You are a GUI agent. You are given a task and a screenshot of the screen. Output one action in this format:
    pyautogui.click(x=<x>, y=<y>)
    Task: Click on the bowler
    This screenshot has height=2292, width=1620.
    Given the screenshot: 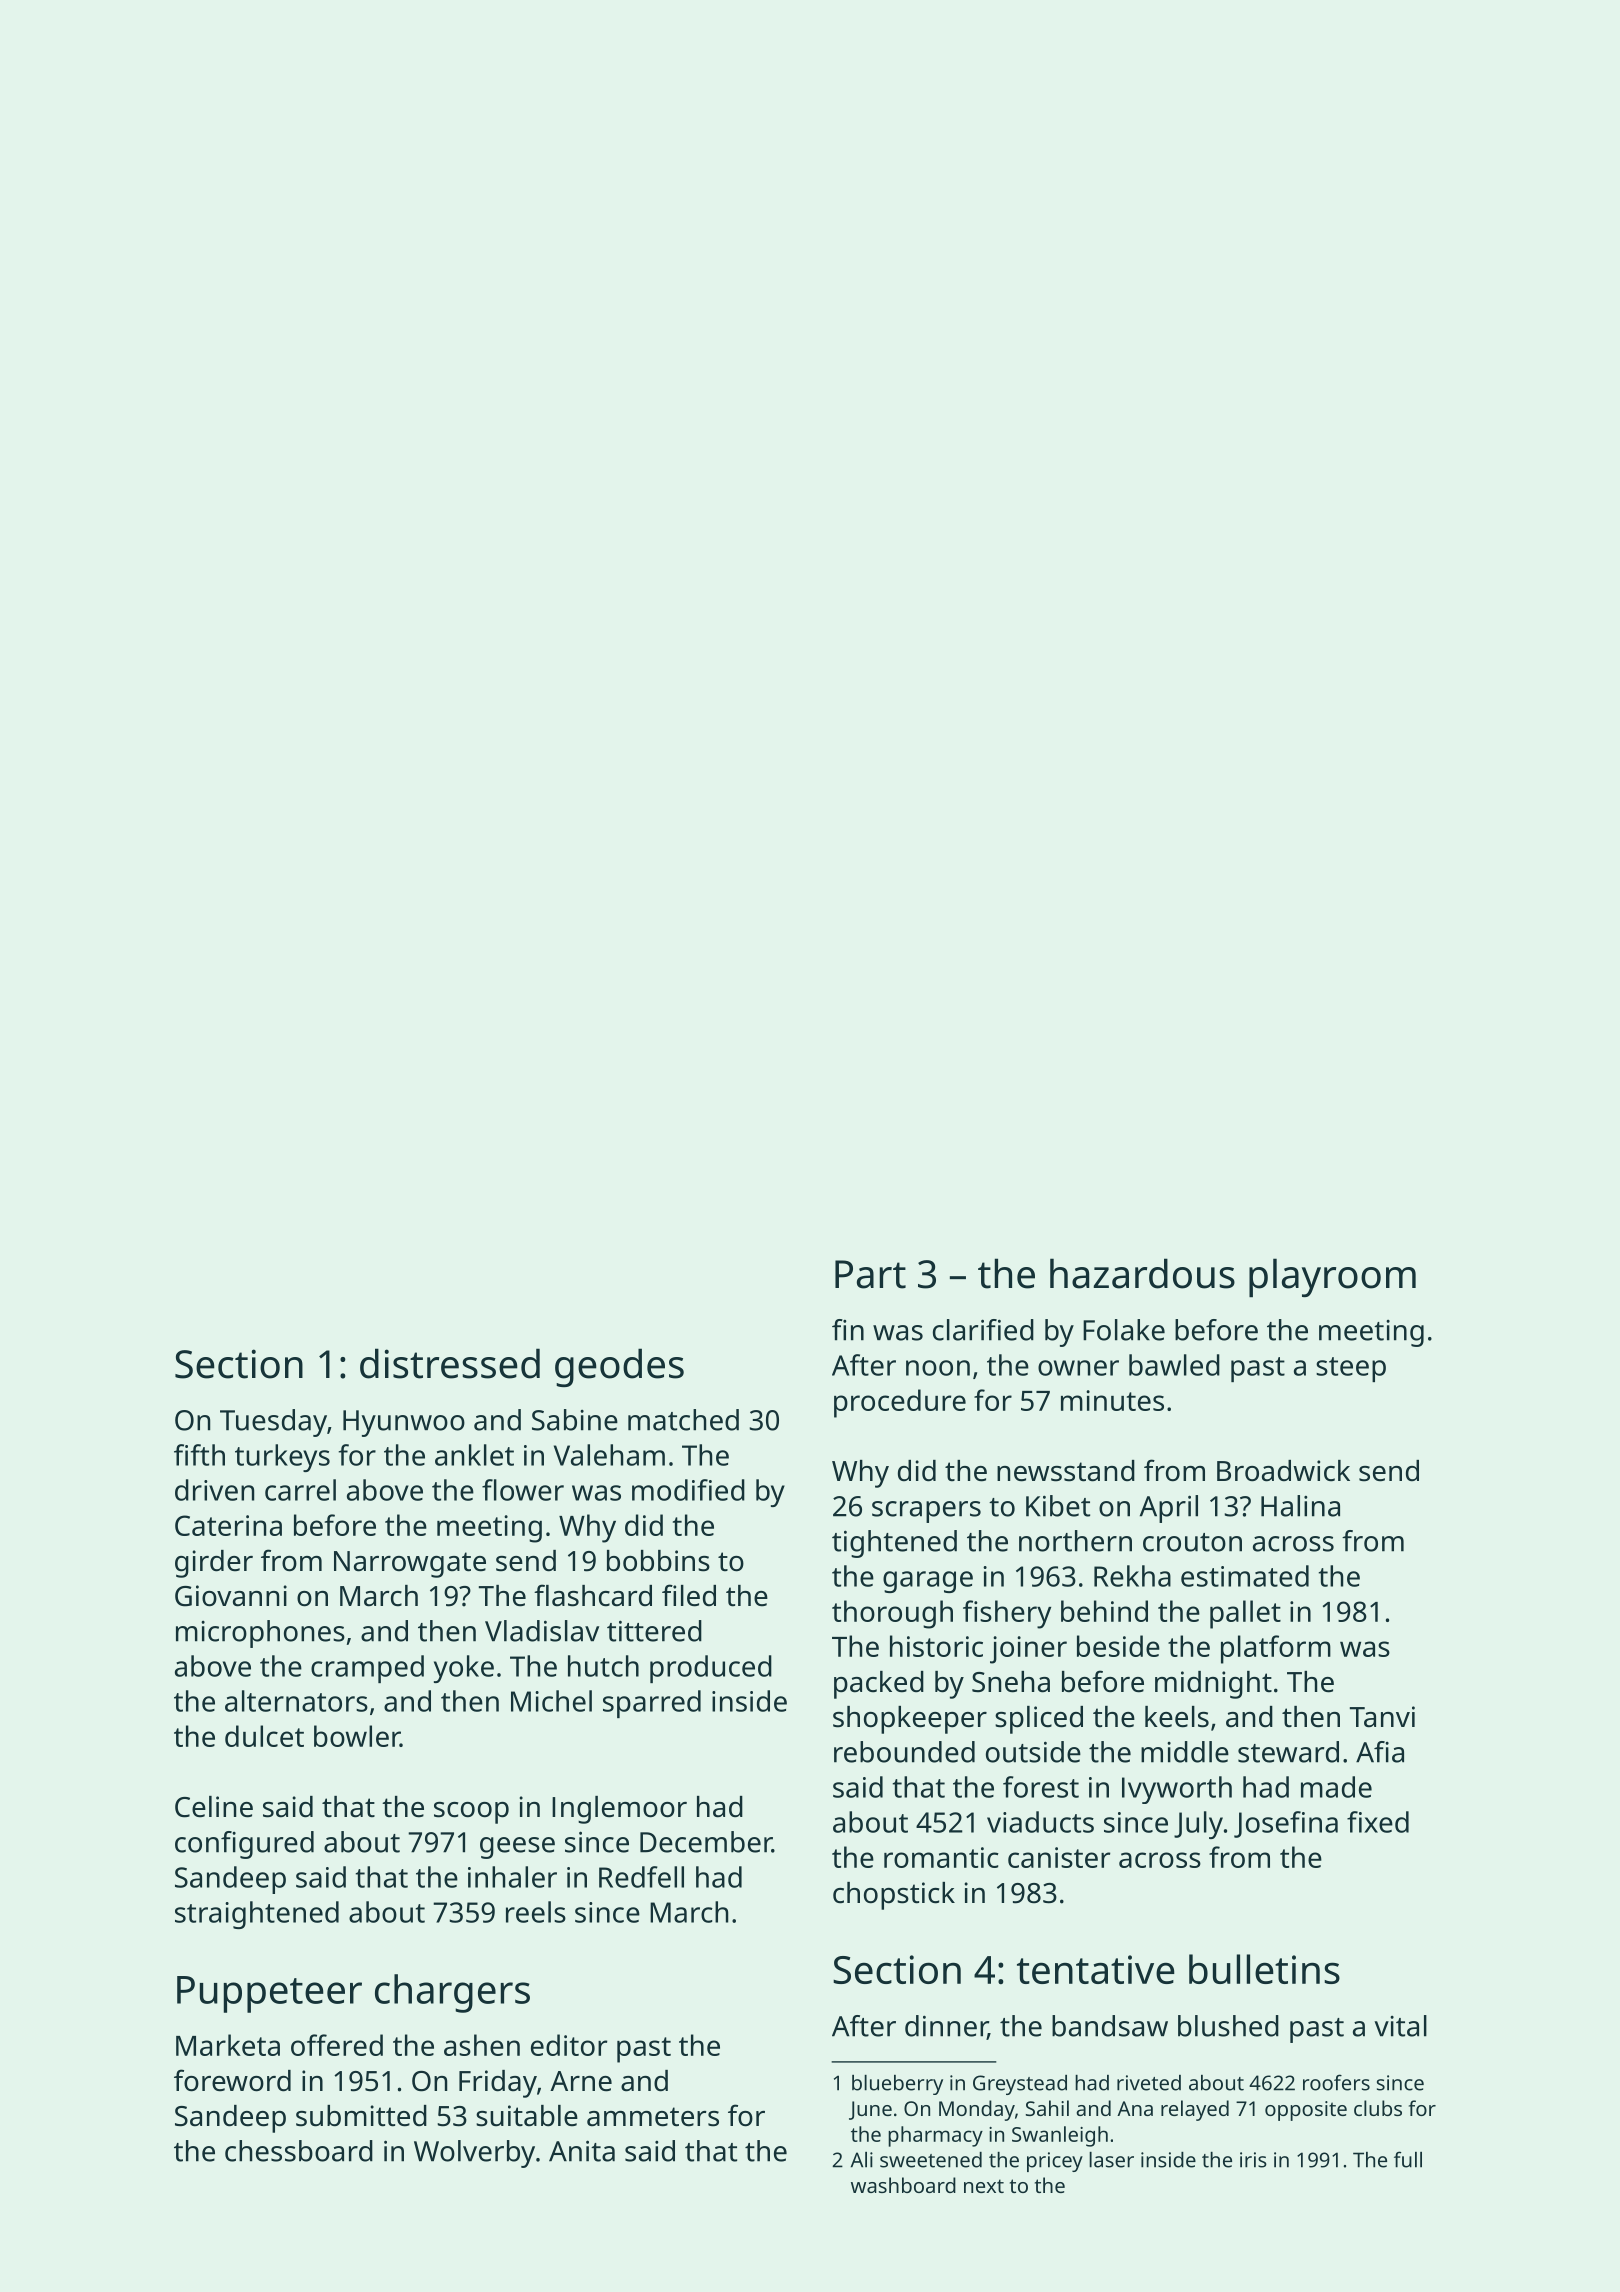 What is the action you would take?
    pyautogui.click(x=357, y=1736)
